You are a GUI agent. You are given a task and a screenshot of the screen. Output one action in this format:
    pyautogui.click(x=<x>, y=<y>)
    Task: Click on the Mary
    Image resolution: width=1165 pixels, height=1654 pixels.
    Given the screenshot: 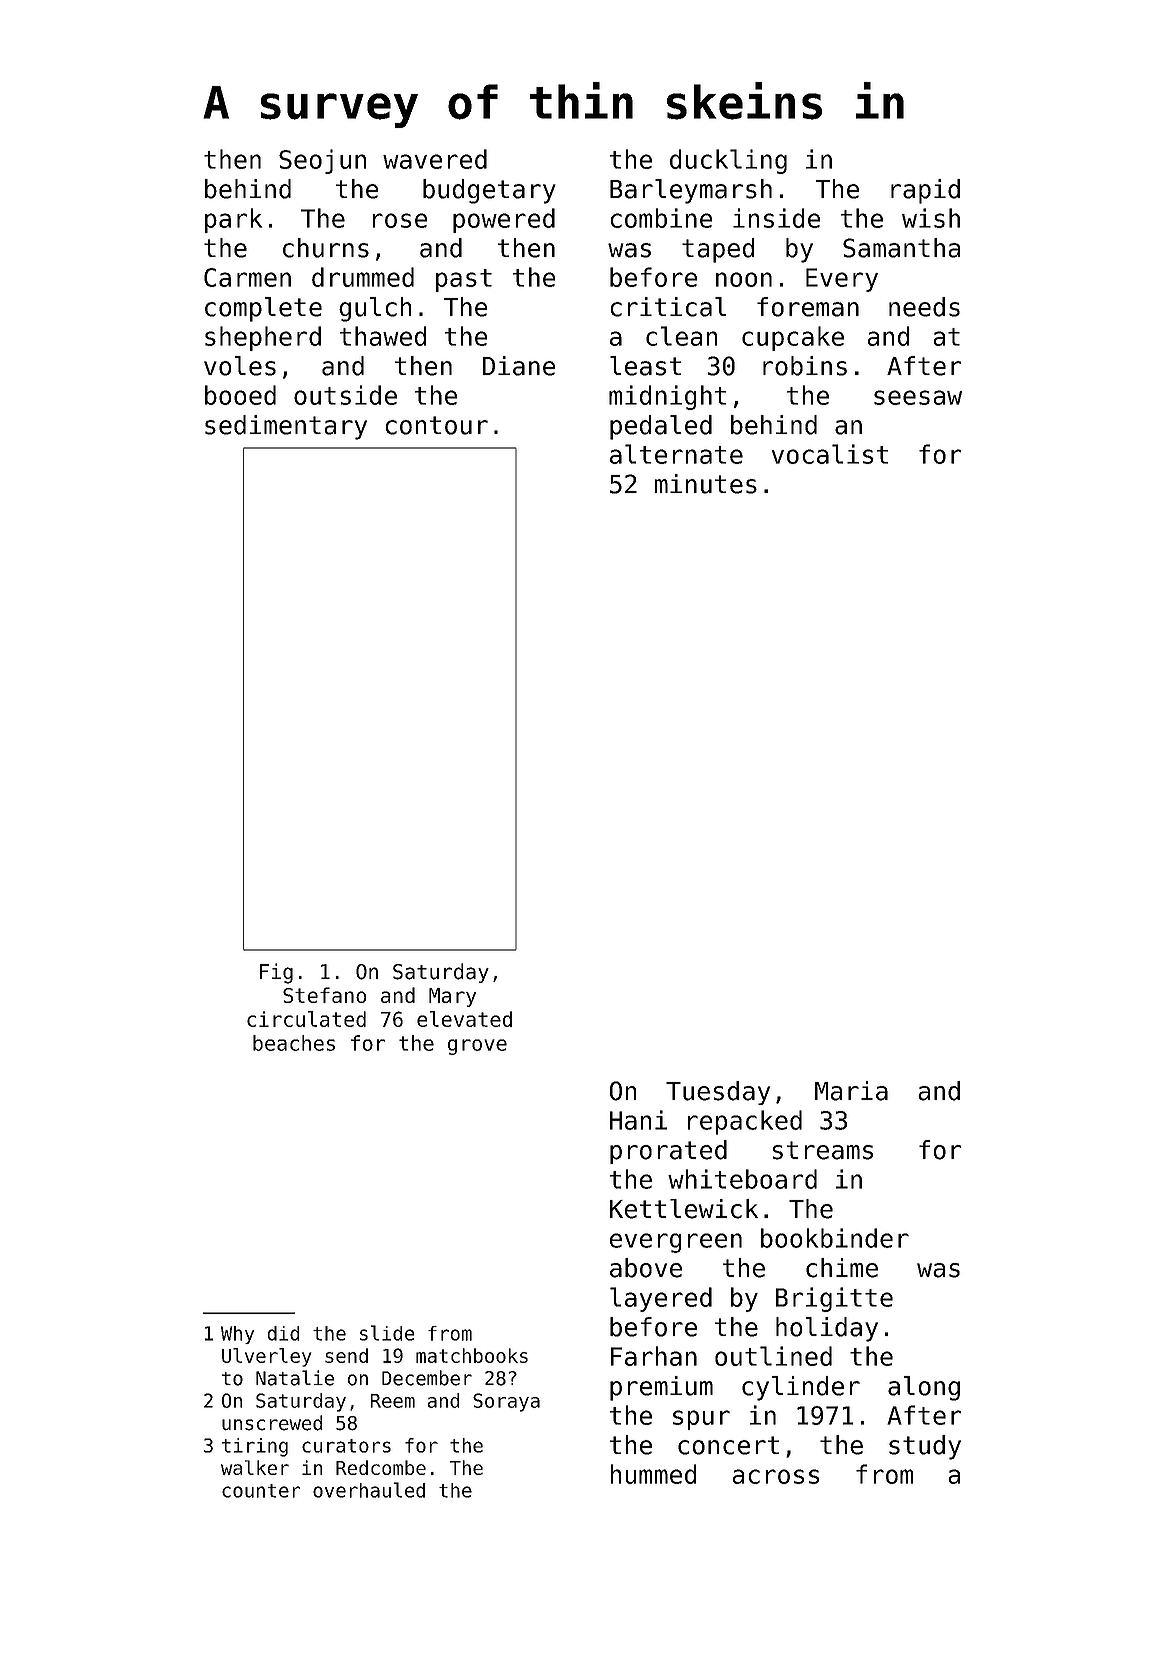 What is the action you would take?
    pyautogui.click(x=452, y=997)
